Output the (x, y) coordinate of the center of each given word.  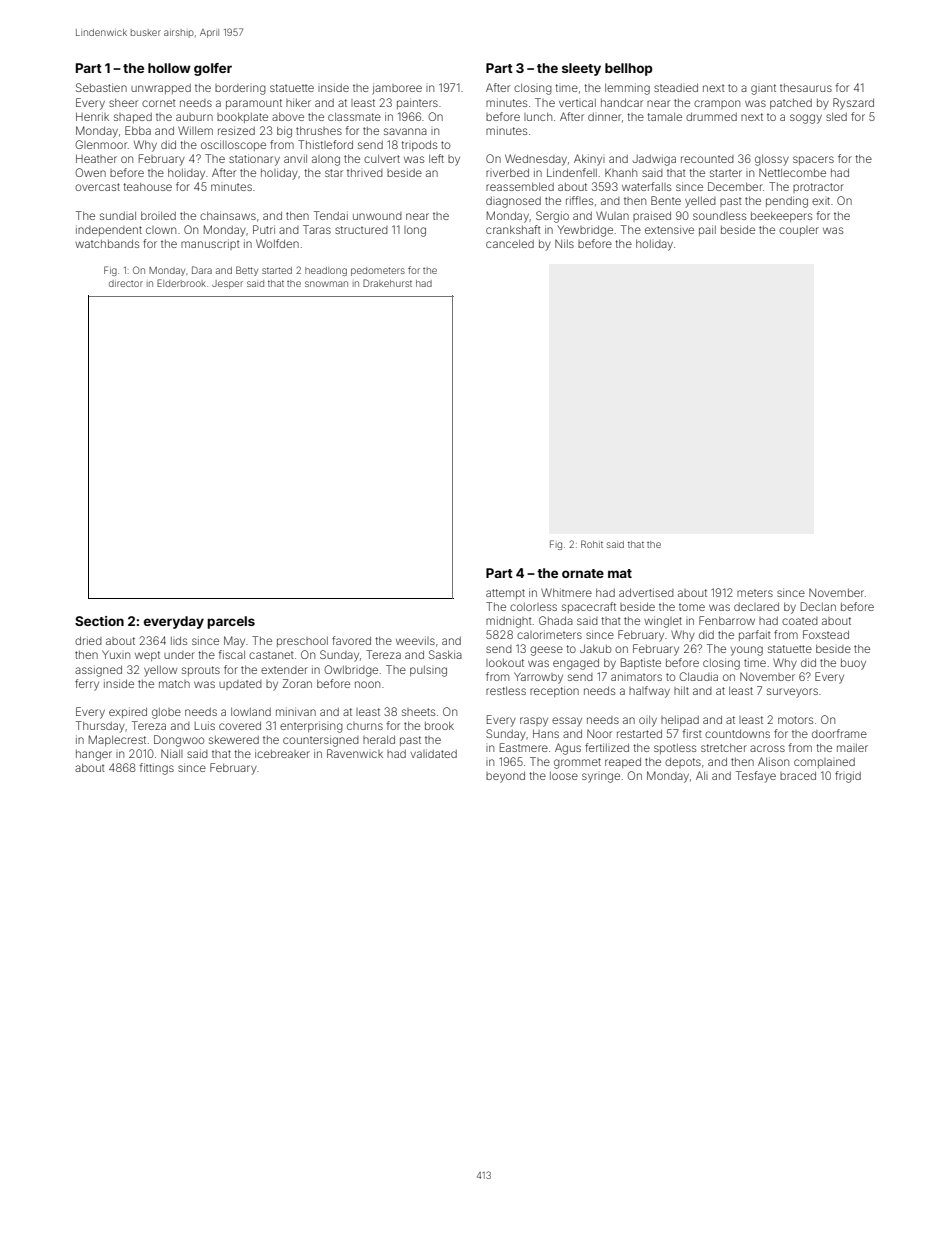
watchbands (107, 244)
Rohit (592, 544)
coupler (799, 231)
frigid (848, 777)
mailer (852, 748)
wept (147, 656)
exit (821, 201)
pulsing (428, 671)
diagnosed (513, 202)
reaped (623, 763)
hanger (94, 755)
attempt (505, 594)
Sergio (552, 217)
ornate (583, 573)
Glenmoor (101, 144)
